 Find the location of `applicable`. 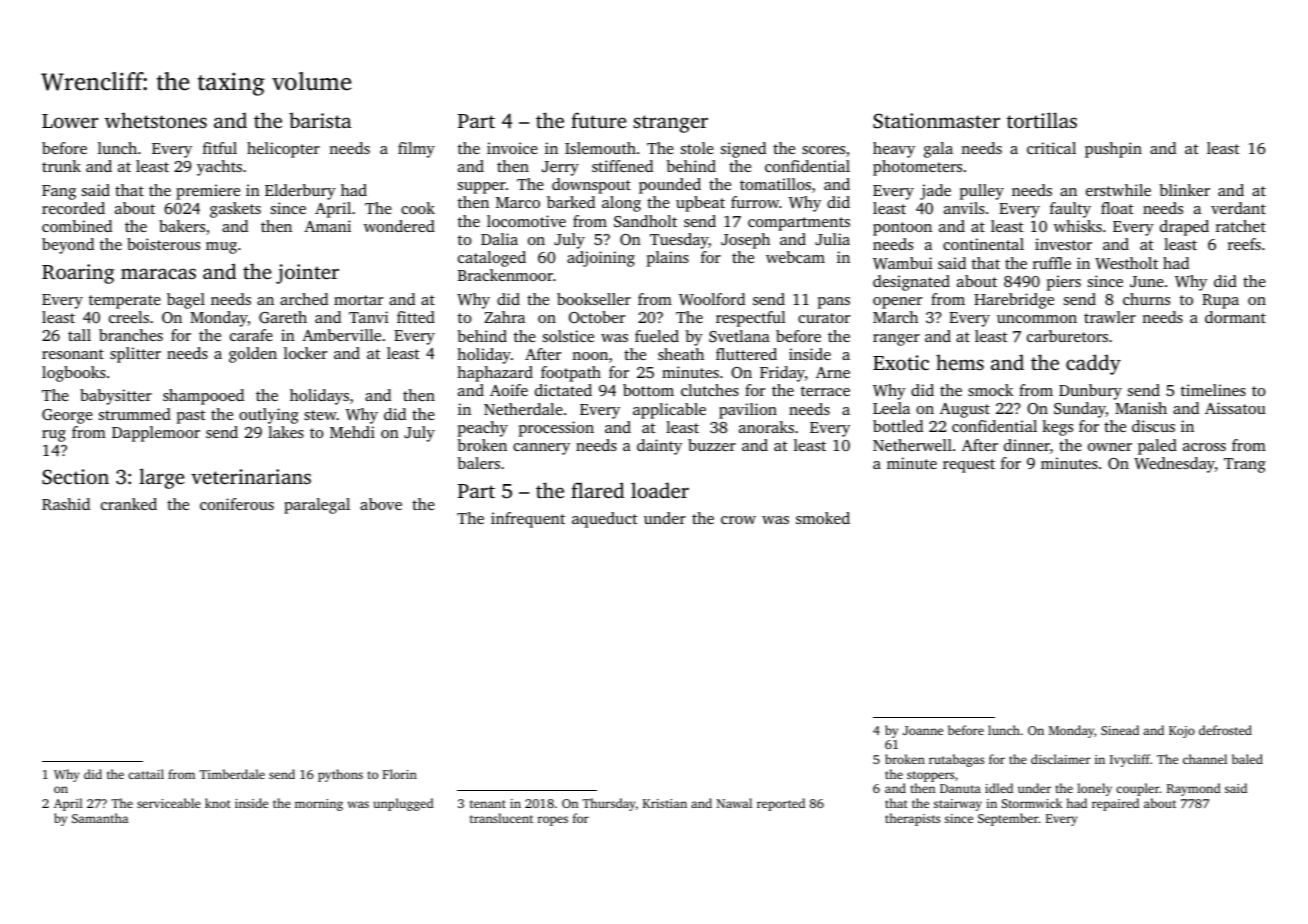

applicable is located at coordinates (669, 411).
